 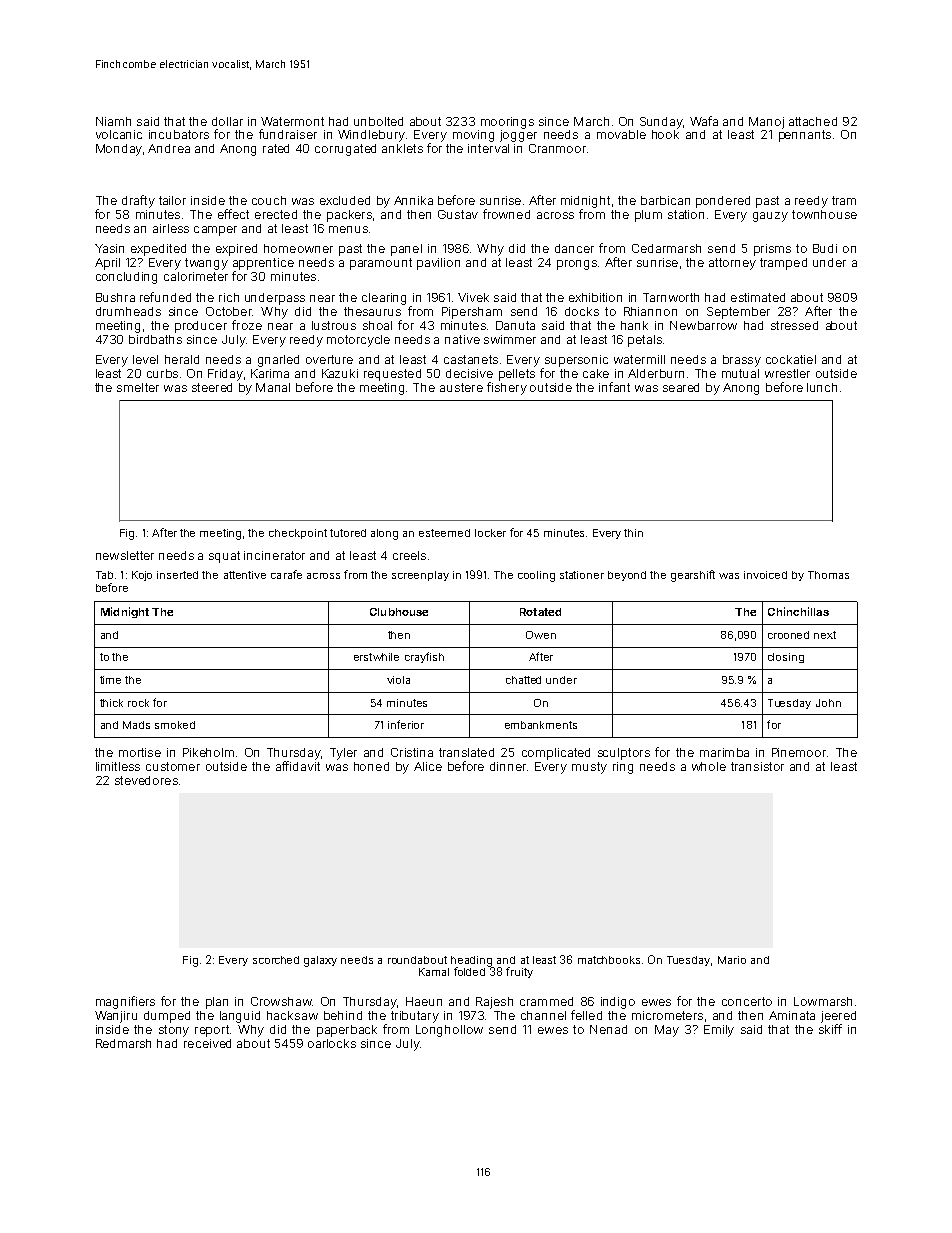 What do you see at coordinates (276, 960) in the page?
I see `scorched` at bounding box center [276, 960].
